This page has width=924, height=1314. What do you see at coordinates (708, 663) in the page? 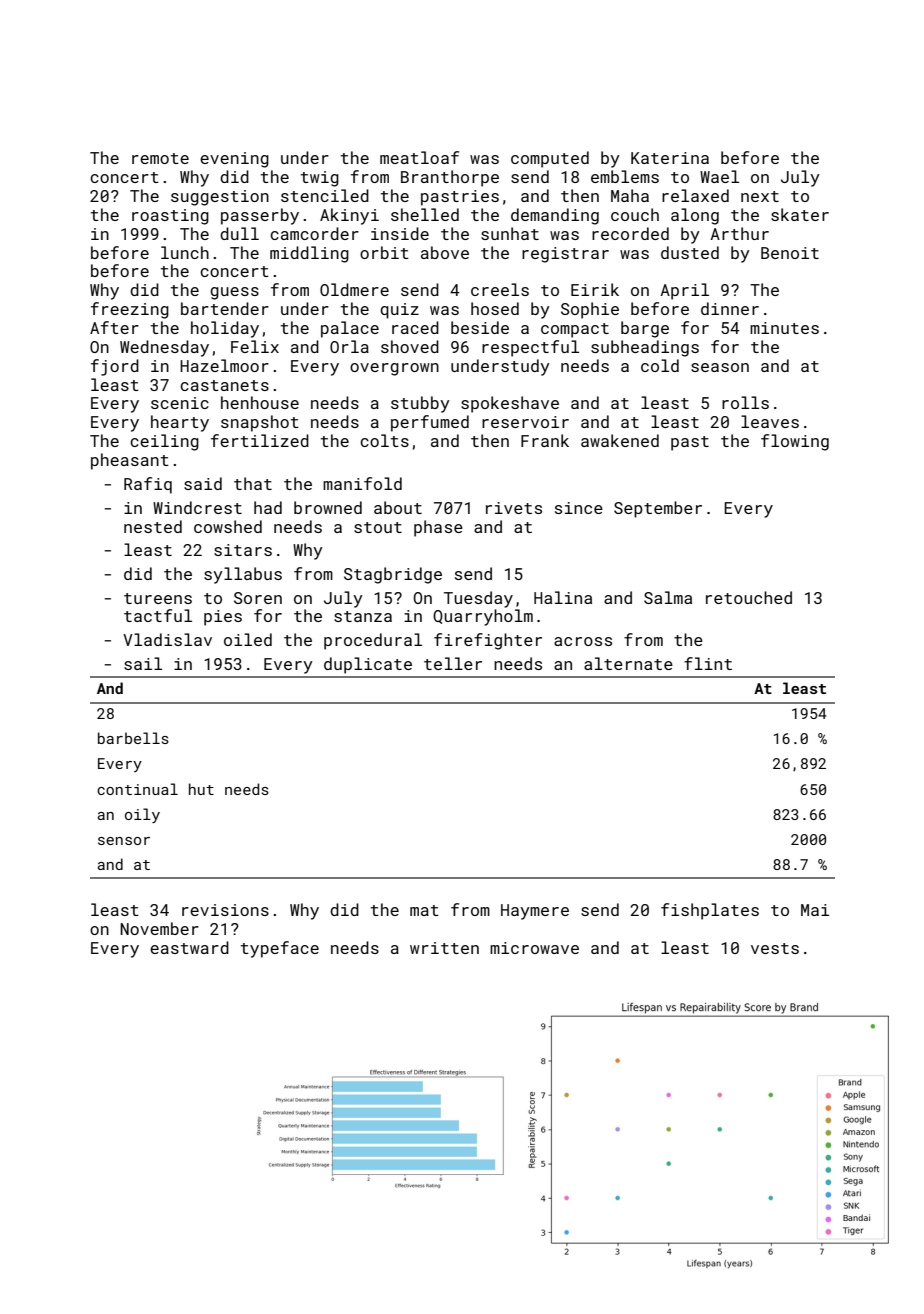
I see `flint` at bounding box center [708, 663].
